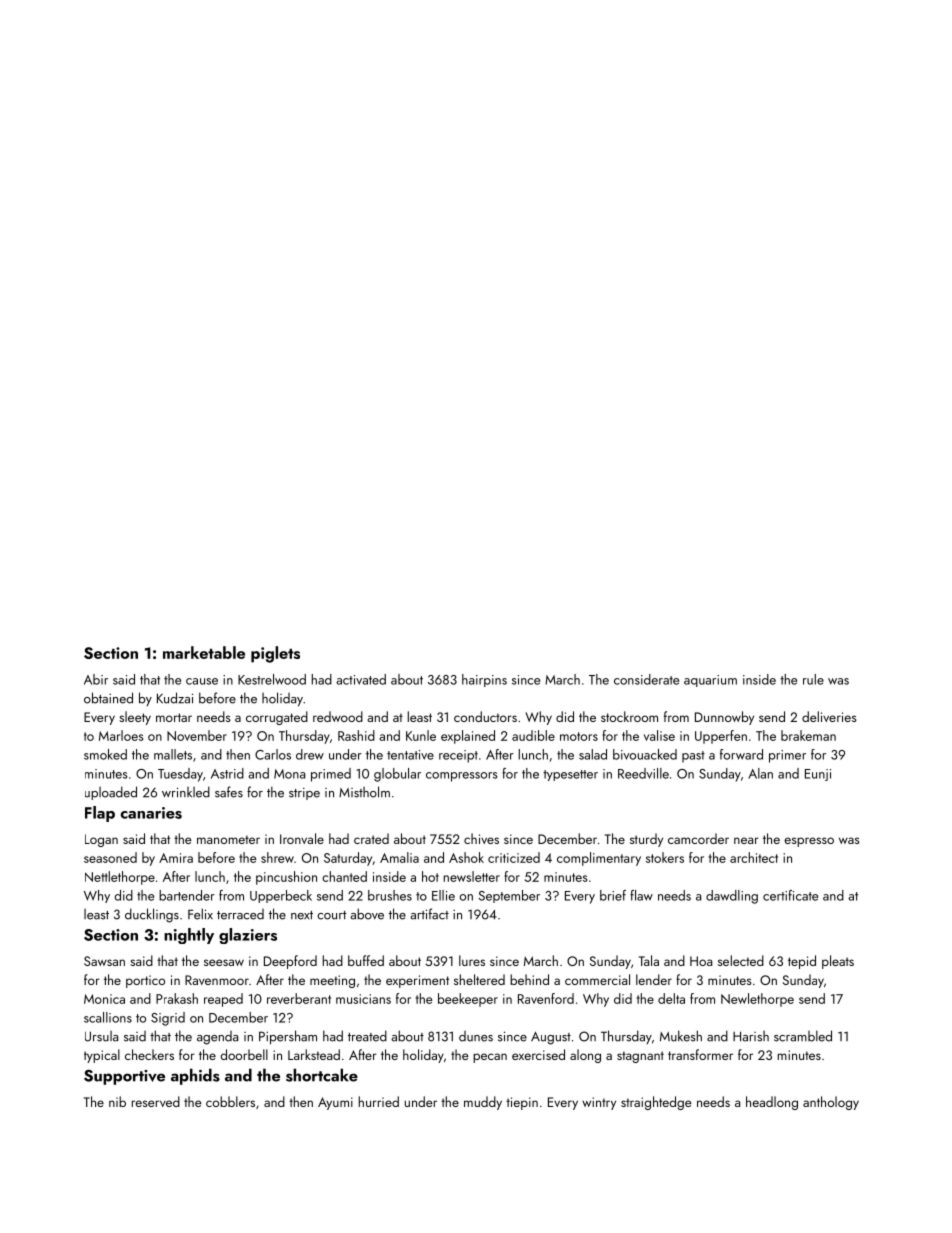  What do you see at coordinates (302, 838) in the document?
I see `Ironvale` at bounding box center [302, 838].
